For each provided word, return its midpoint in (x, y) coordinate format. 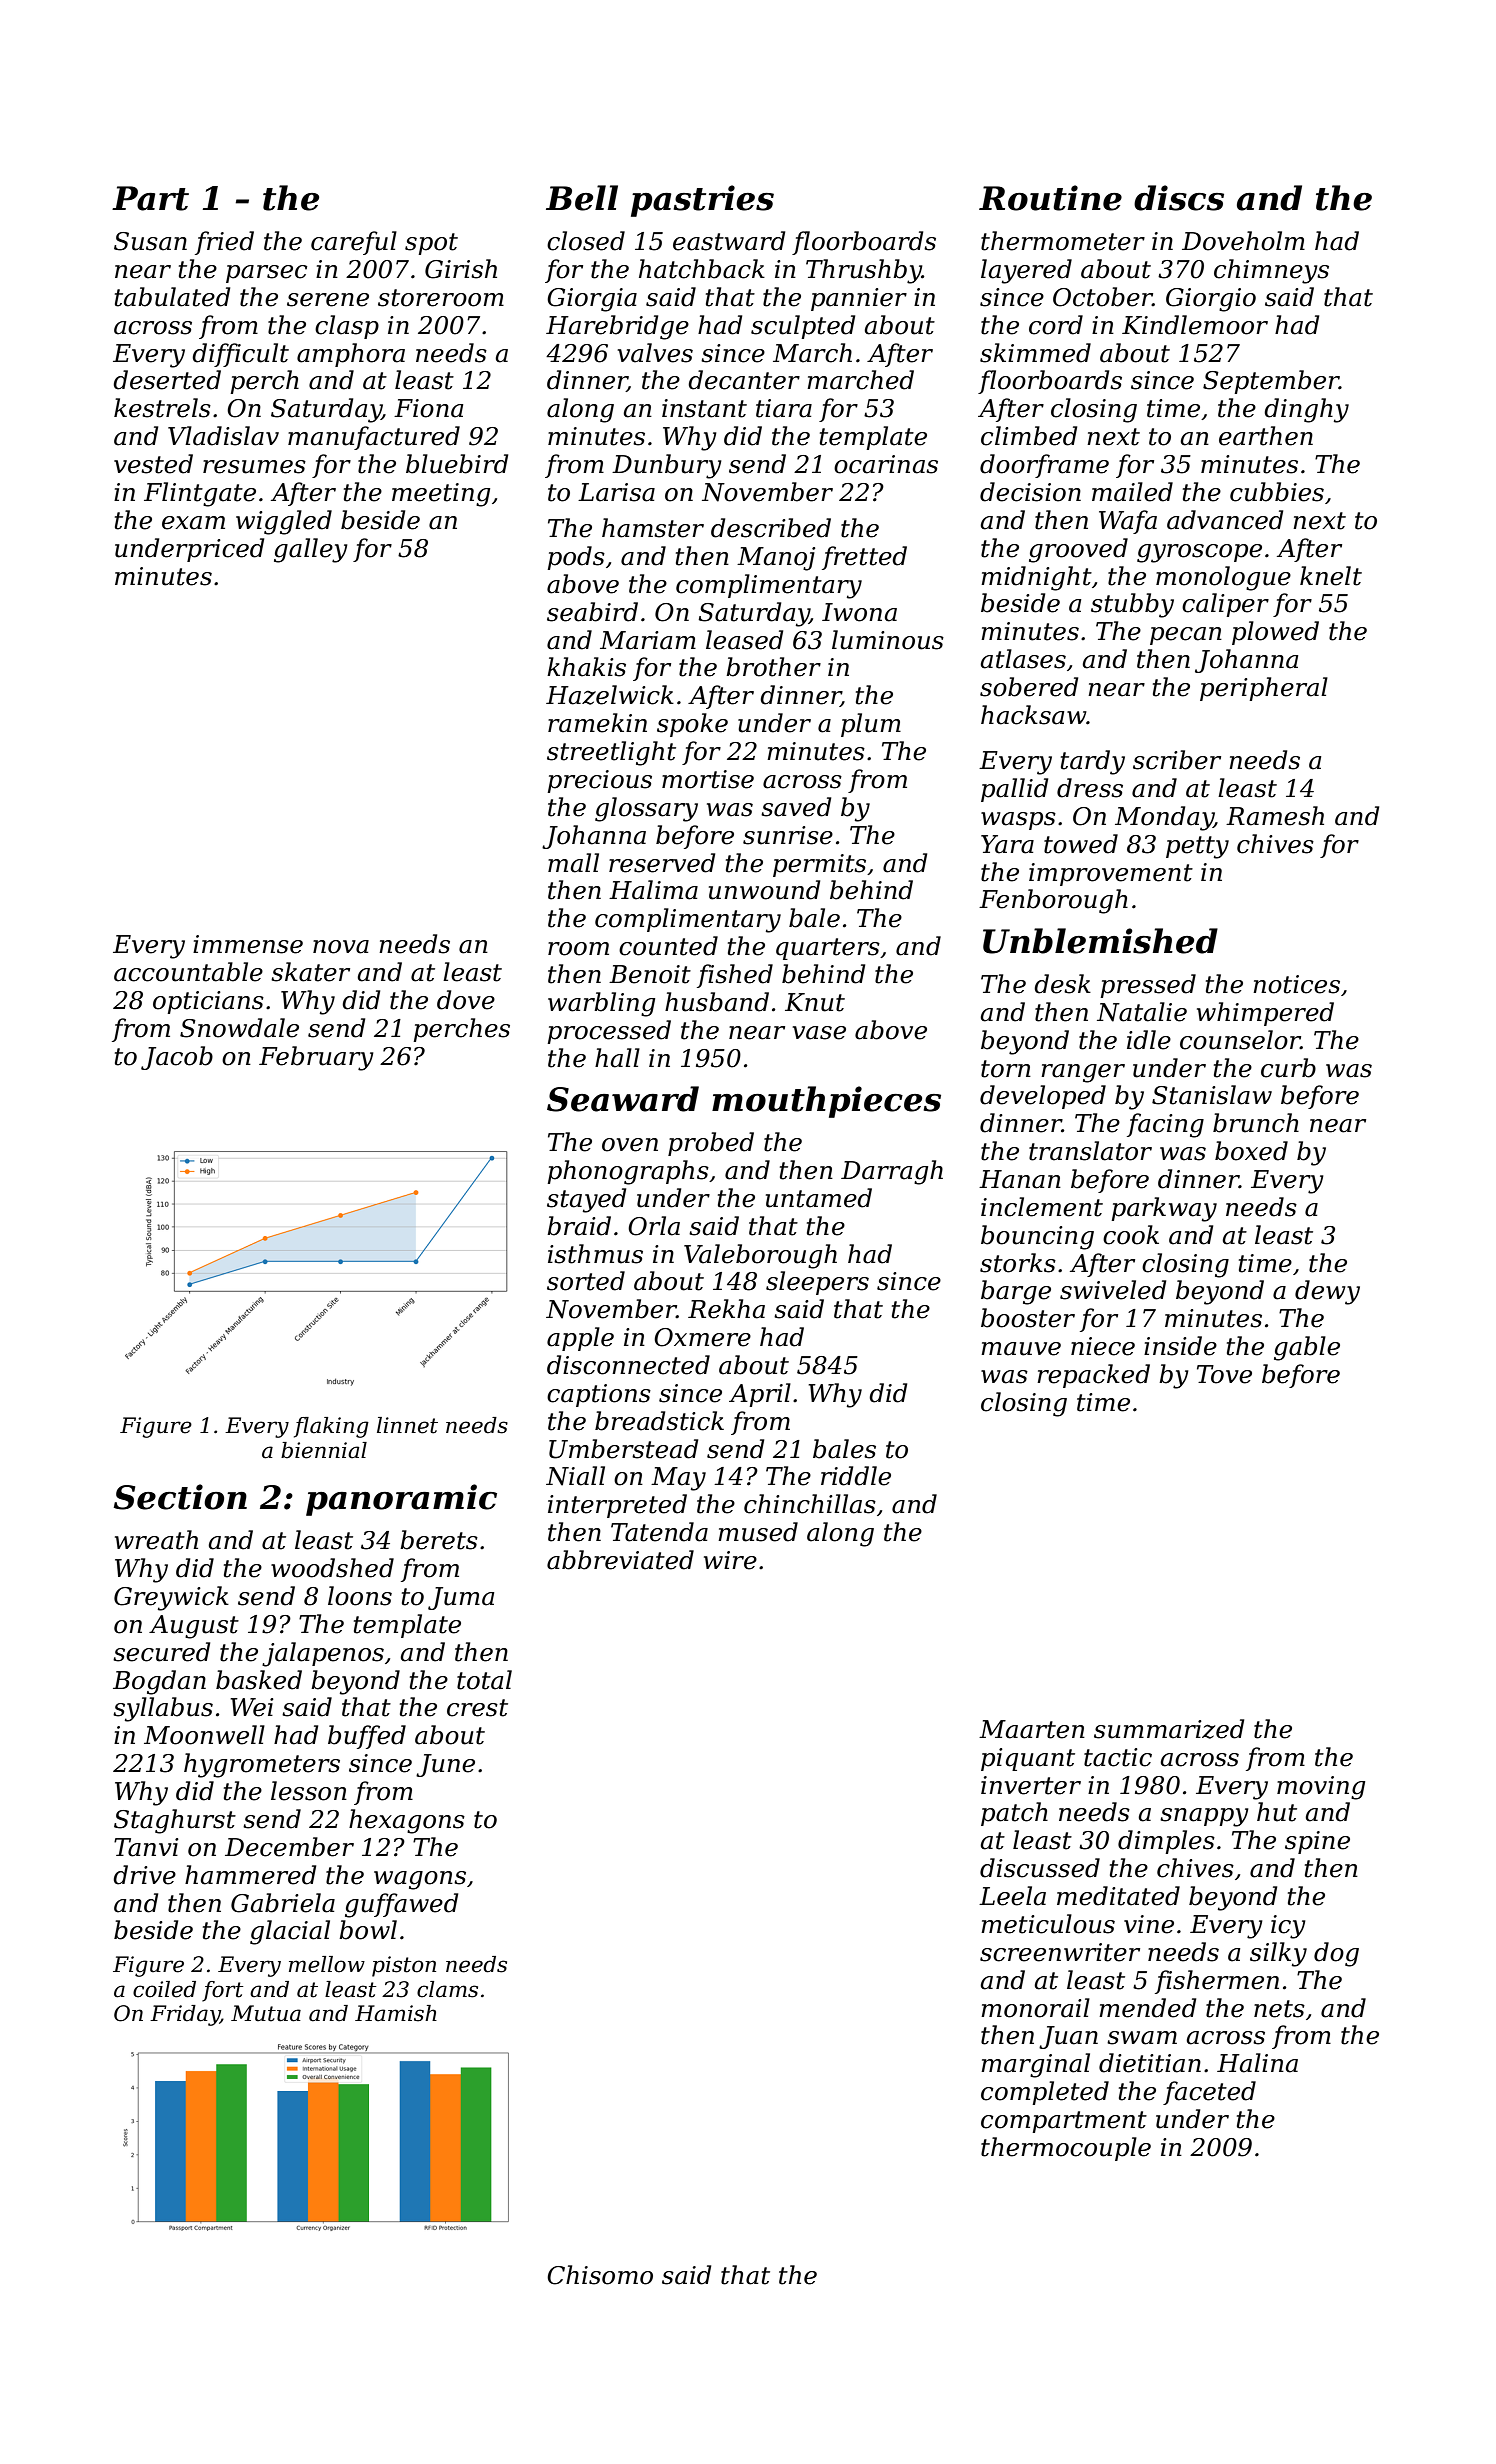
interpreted (617, 1506)
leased (744, 640)
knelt (1331, 576)
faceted (1209, 2093)
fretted (864, 558)
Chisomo (600, 2275)
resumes (254, 467)
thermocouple (1066, 2149)
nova (341, 947)
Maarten (1032, 1729)
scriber (1177, 760)
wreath (156, 1540)
